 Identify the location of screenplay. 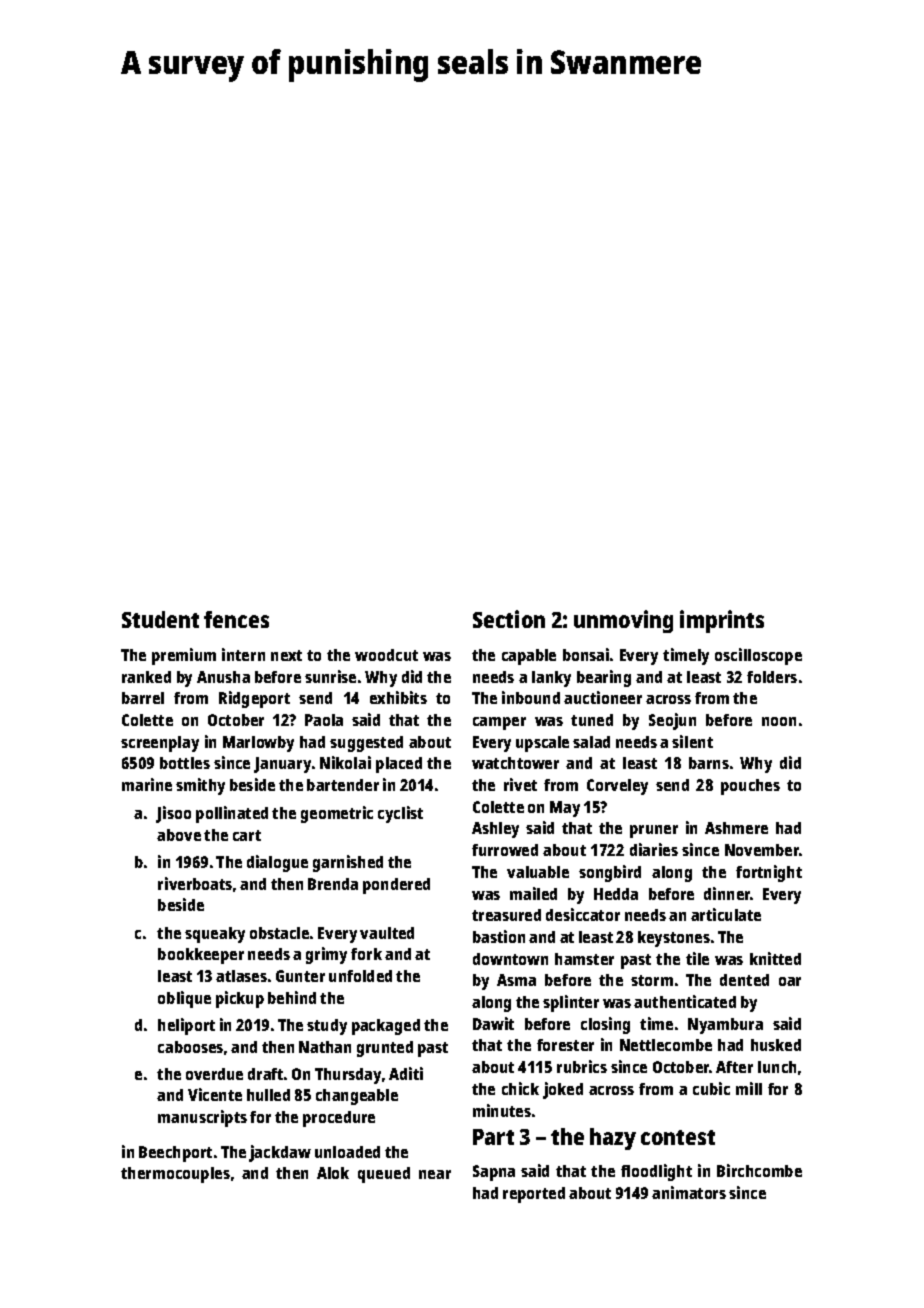
(160, 744).
